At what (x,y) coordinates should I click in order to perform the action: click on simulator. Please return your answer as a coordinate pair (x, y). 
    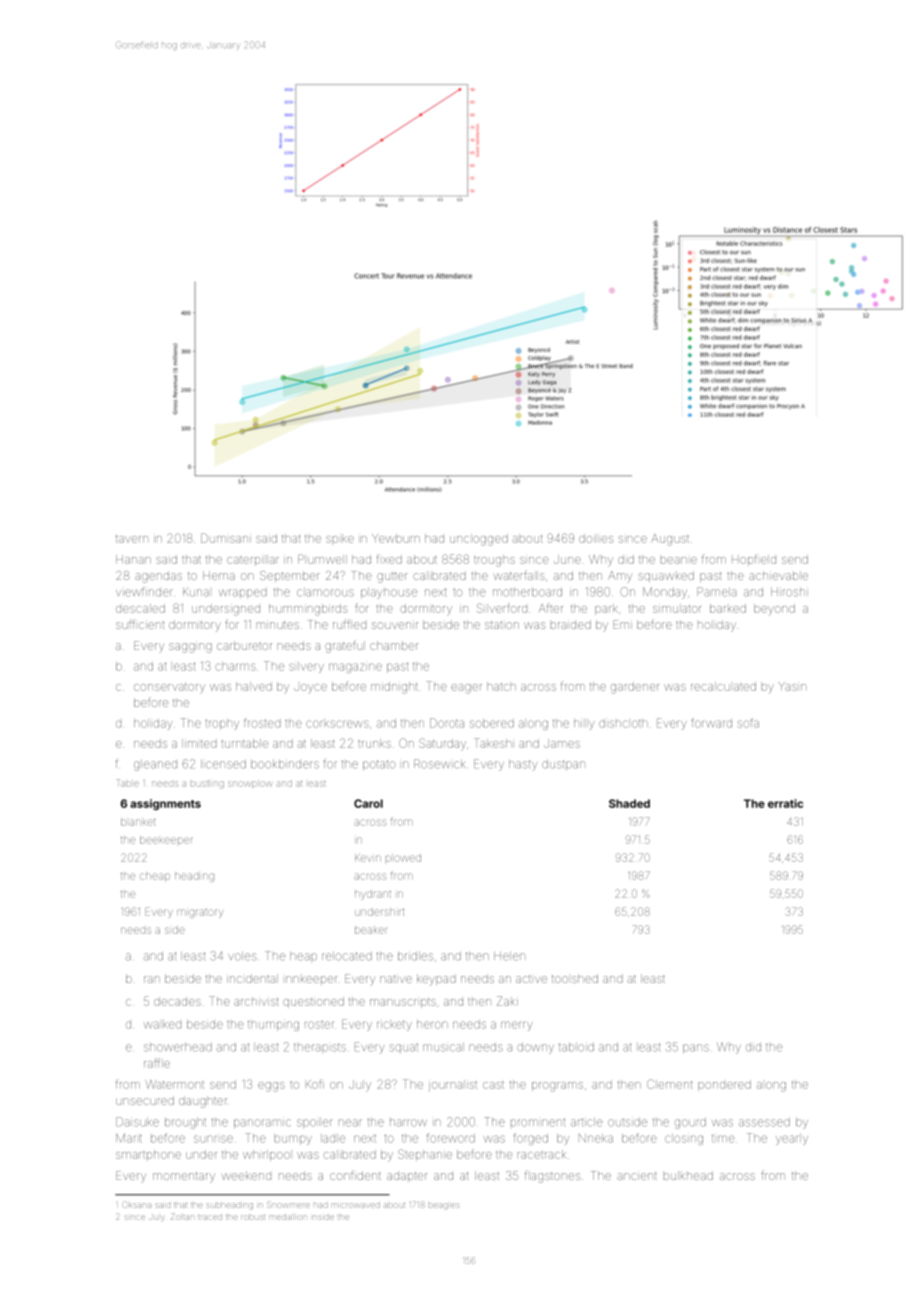
    Looking at the image, I should click on (677, 608).
